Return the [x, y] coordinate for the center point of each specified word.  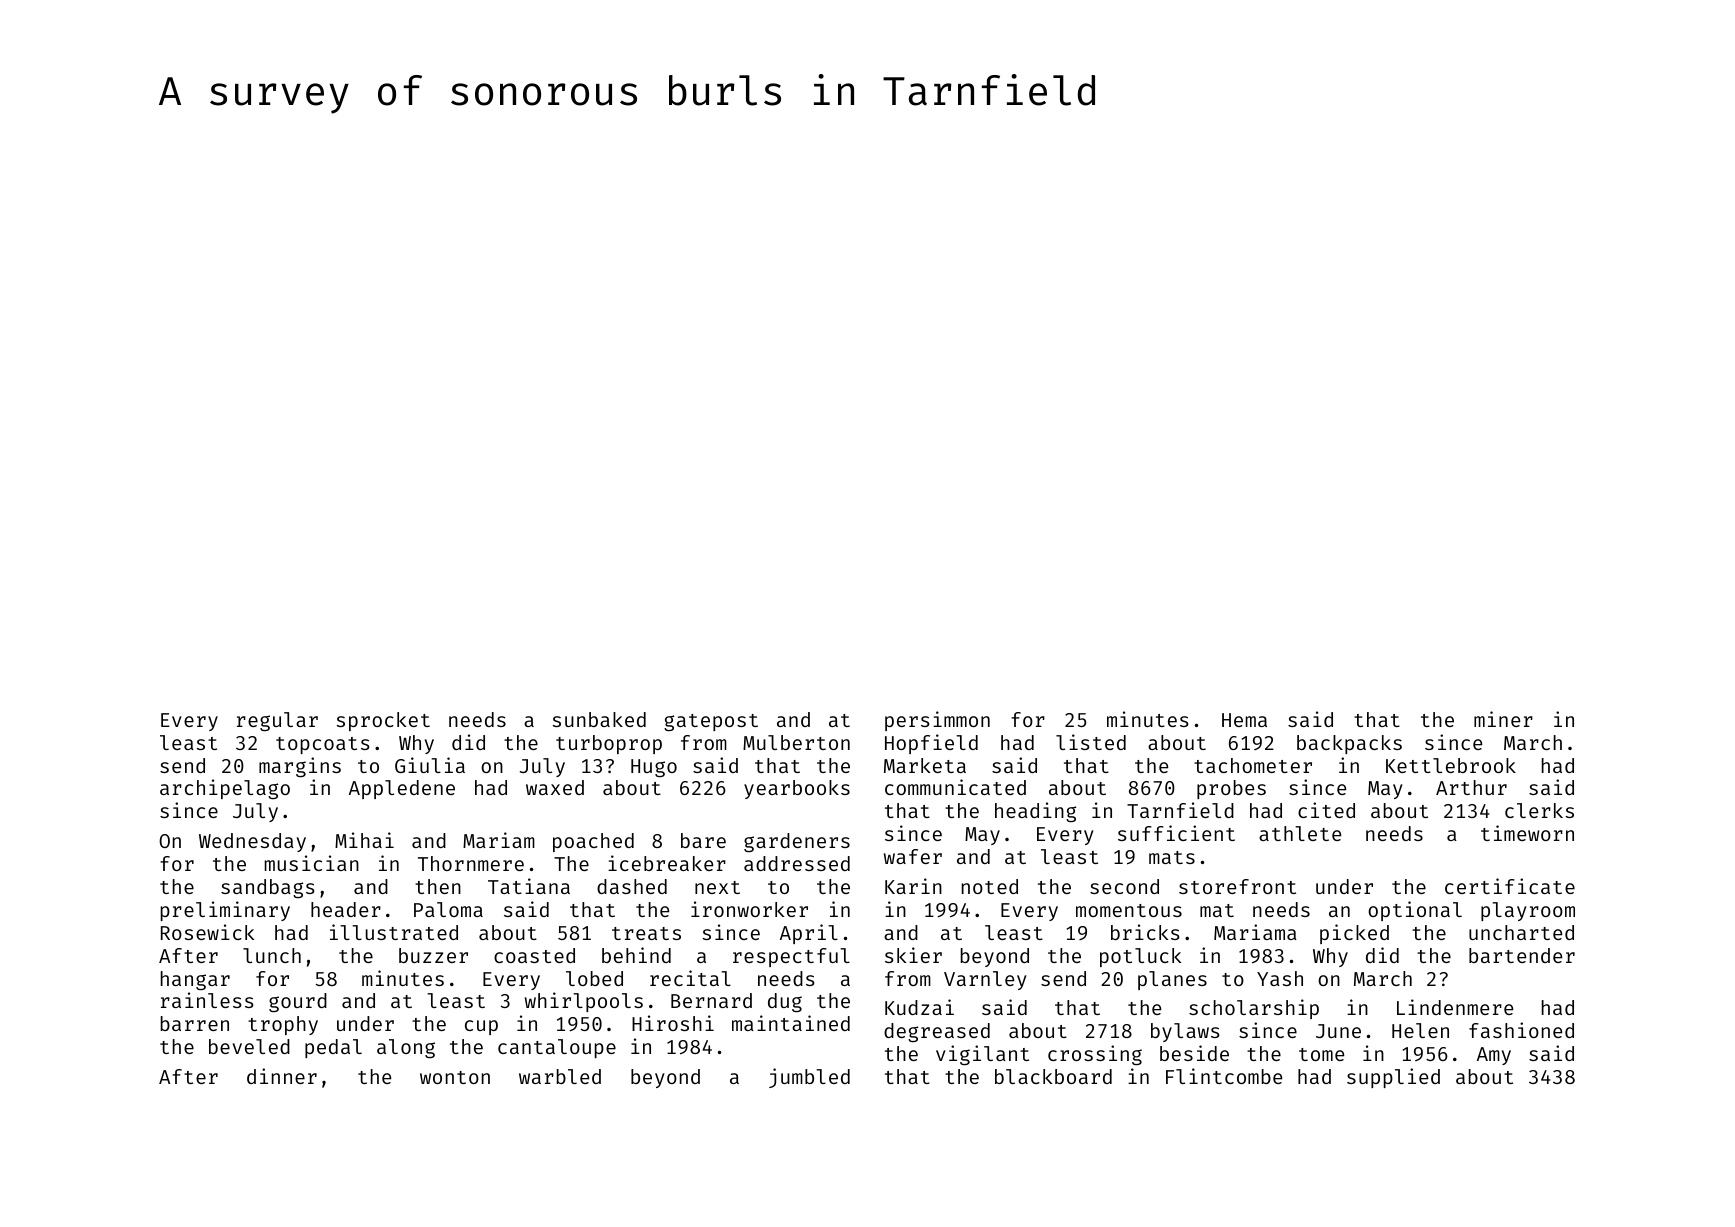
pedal [333, 1048]
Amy [1494, 1056]
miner [1503, 719]
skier [913, 955]
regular [277, 721]
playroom [1528, 911]
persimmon [937, 721]
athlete [1300, 833]
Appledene [402, 789]
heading [1035, 812]
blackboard [1053, 1076]
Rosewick [207, 932]
